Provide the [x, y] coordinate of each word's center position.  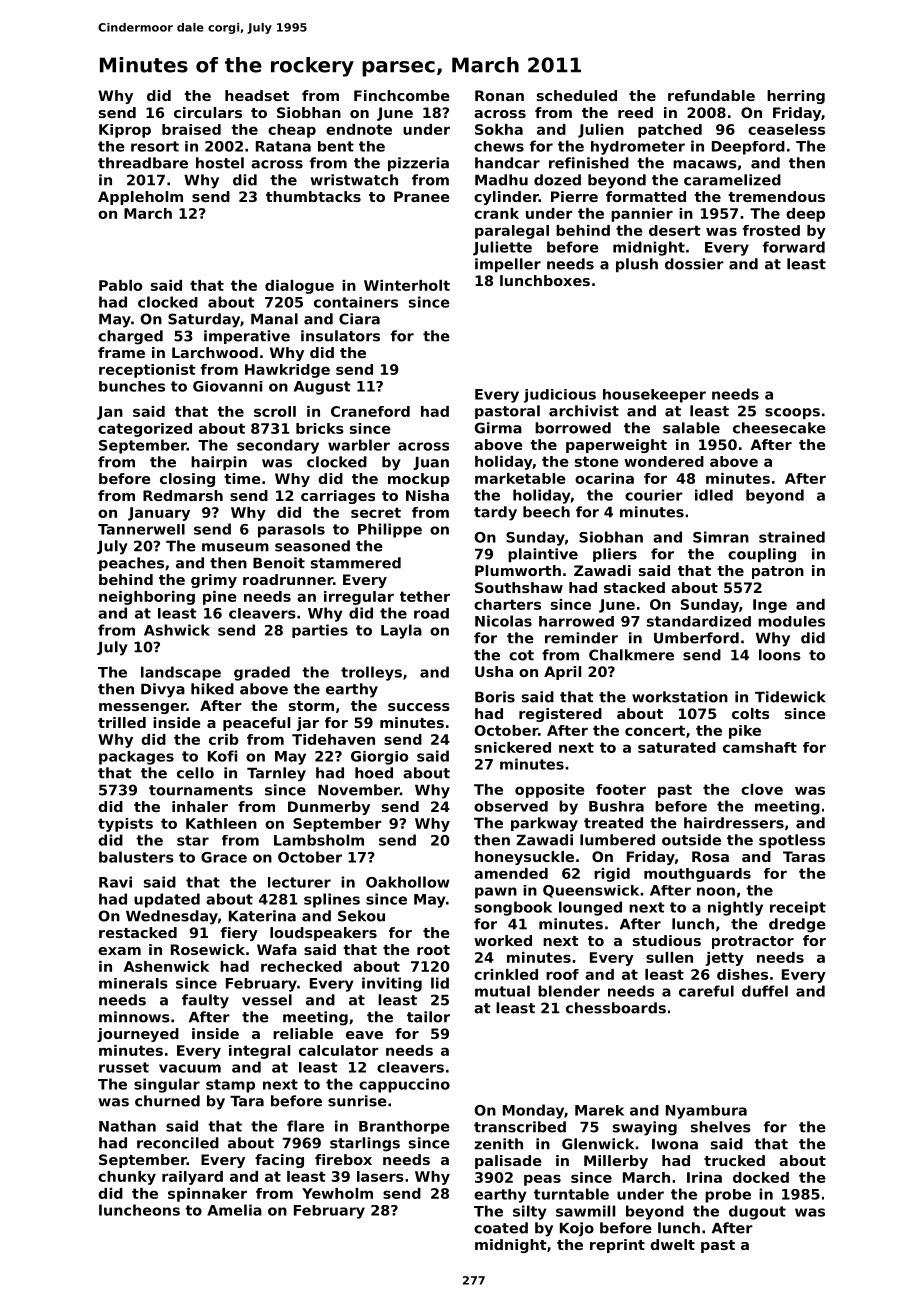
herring [796, 97]
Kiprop [125, 131]
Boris [495, 697]
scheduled [577, 95]
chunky [127, 1178]
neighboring [147, 598]
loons [780, 655]
